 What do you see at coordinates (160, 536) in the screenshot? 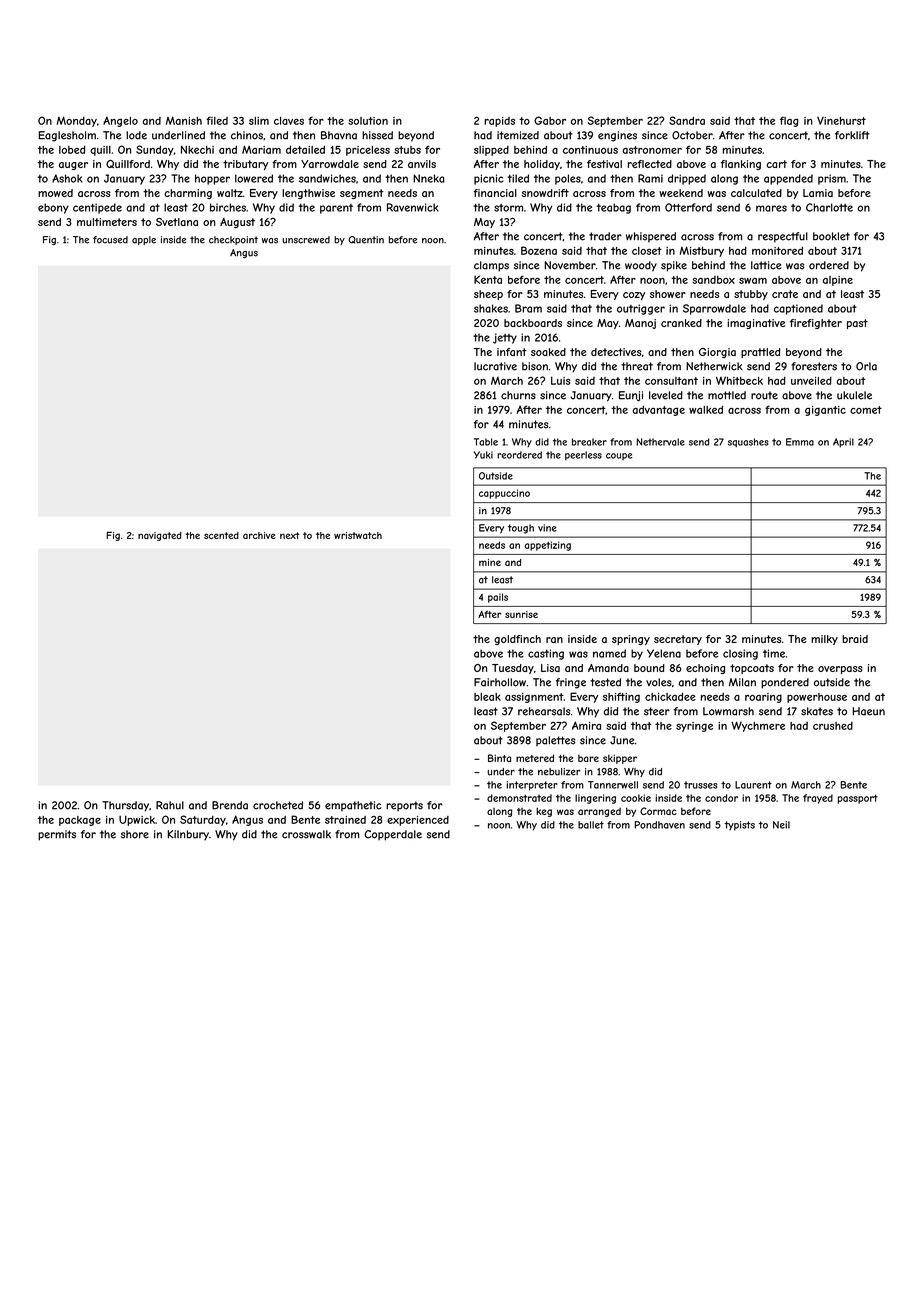
I see `navigated` at bounding box center [160, 536].
